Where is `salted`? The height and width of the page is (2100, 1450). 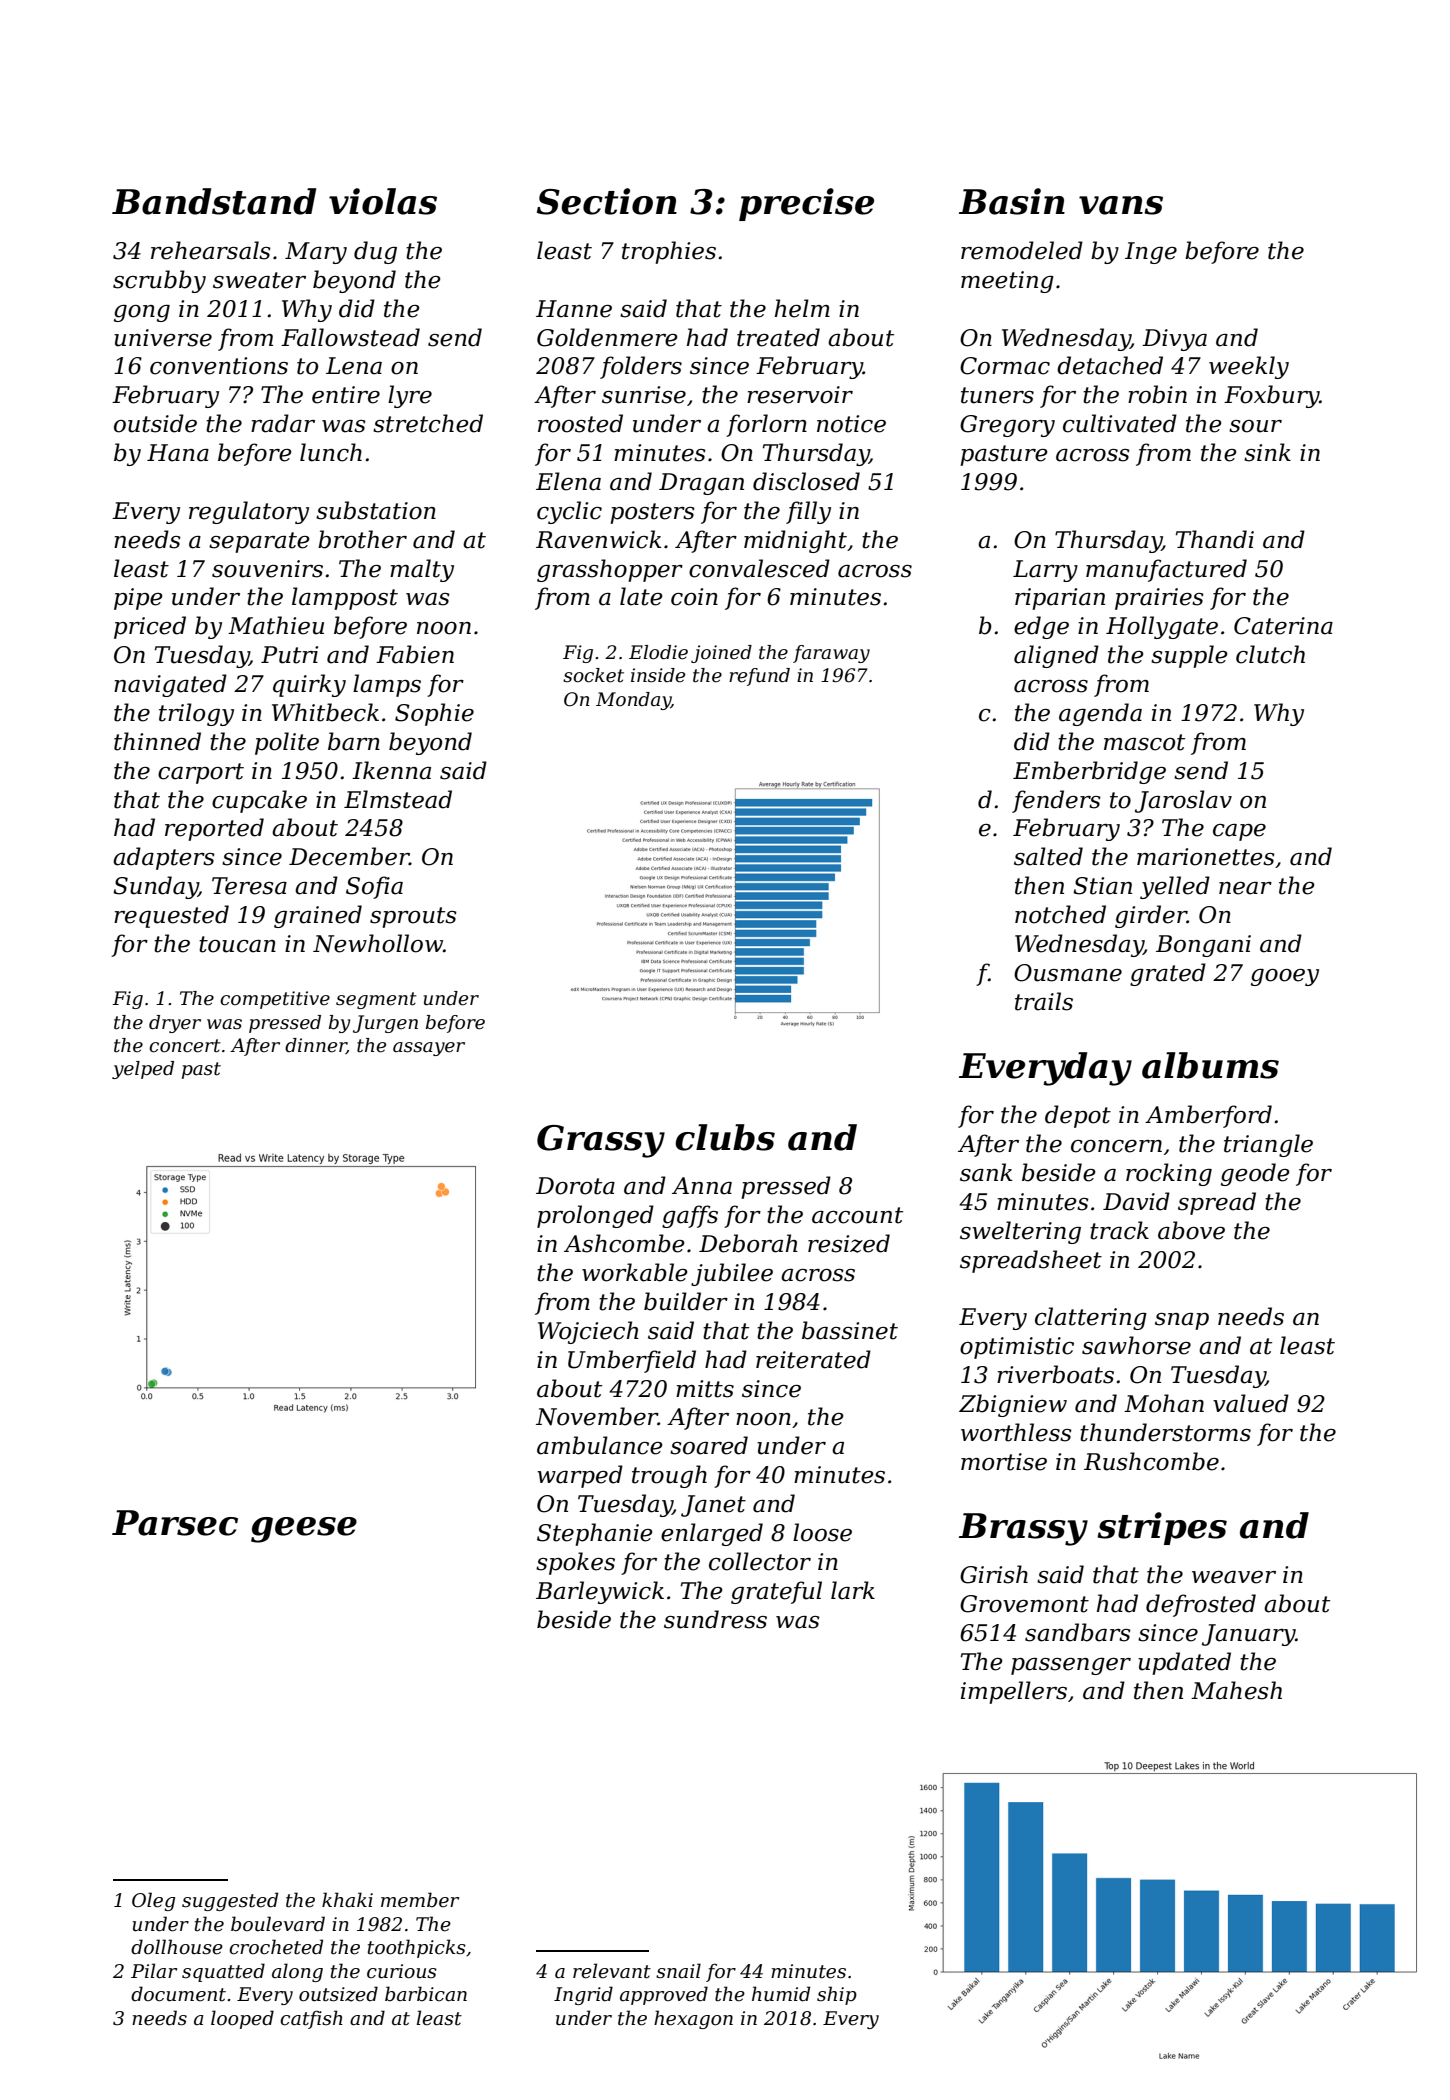
salted is located at coordinates (1048, 856).
